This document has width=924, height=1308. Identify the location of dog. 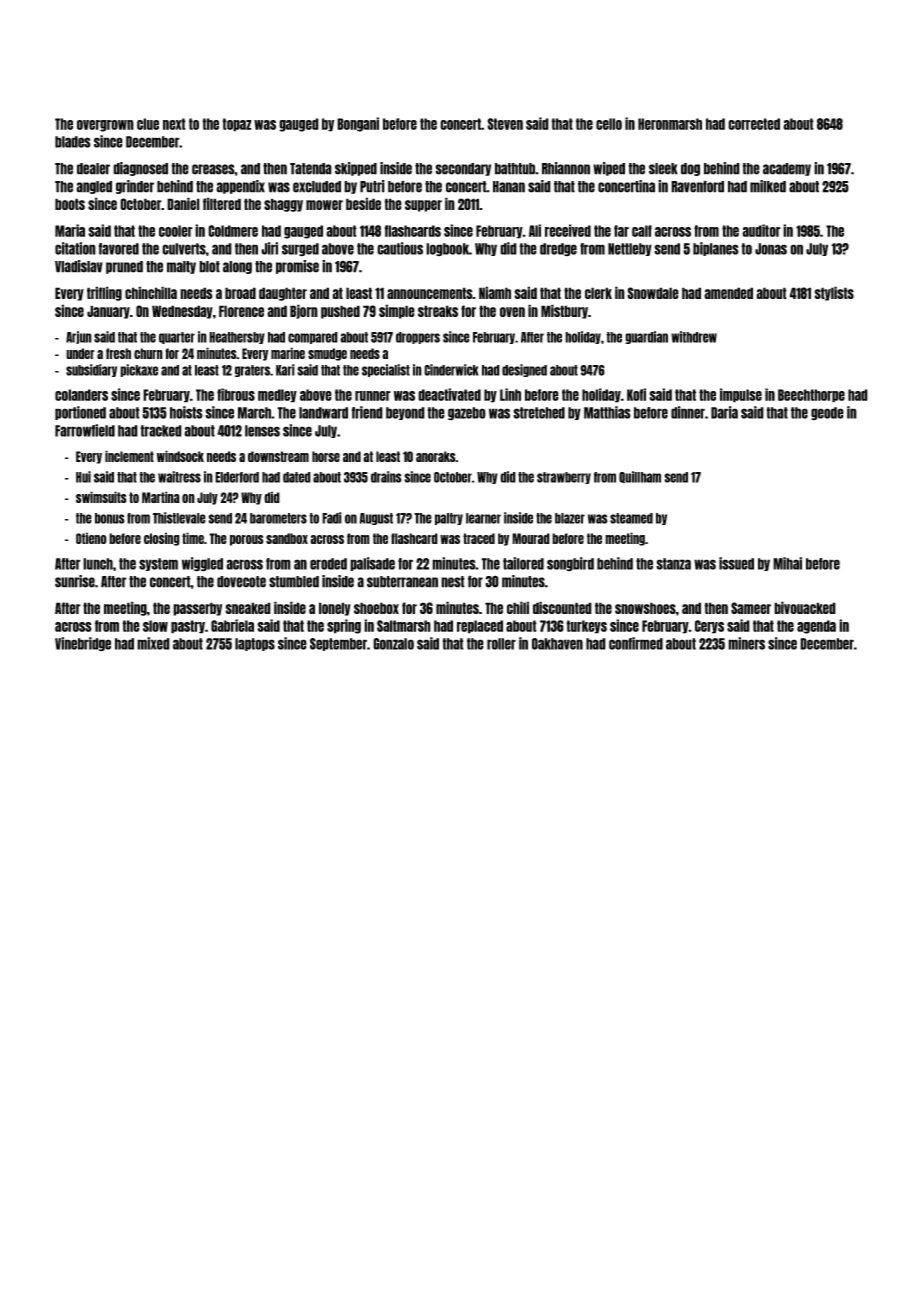
(690, 169).
